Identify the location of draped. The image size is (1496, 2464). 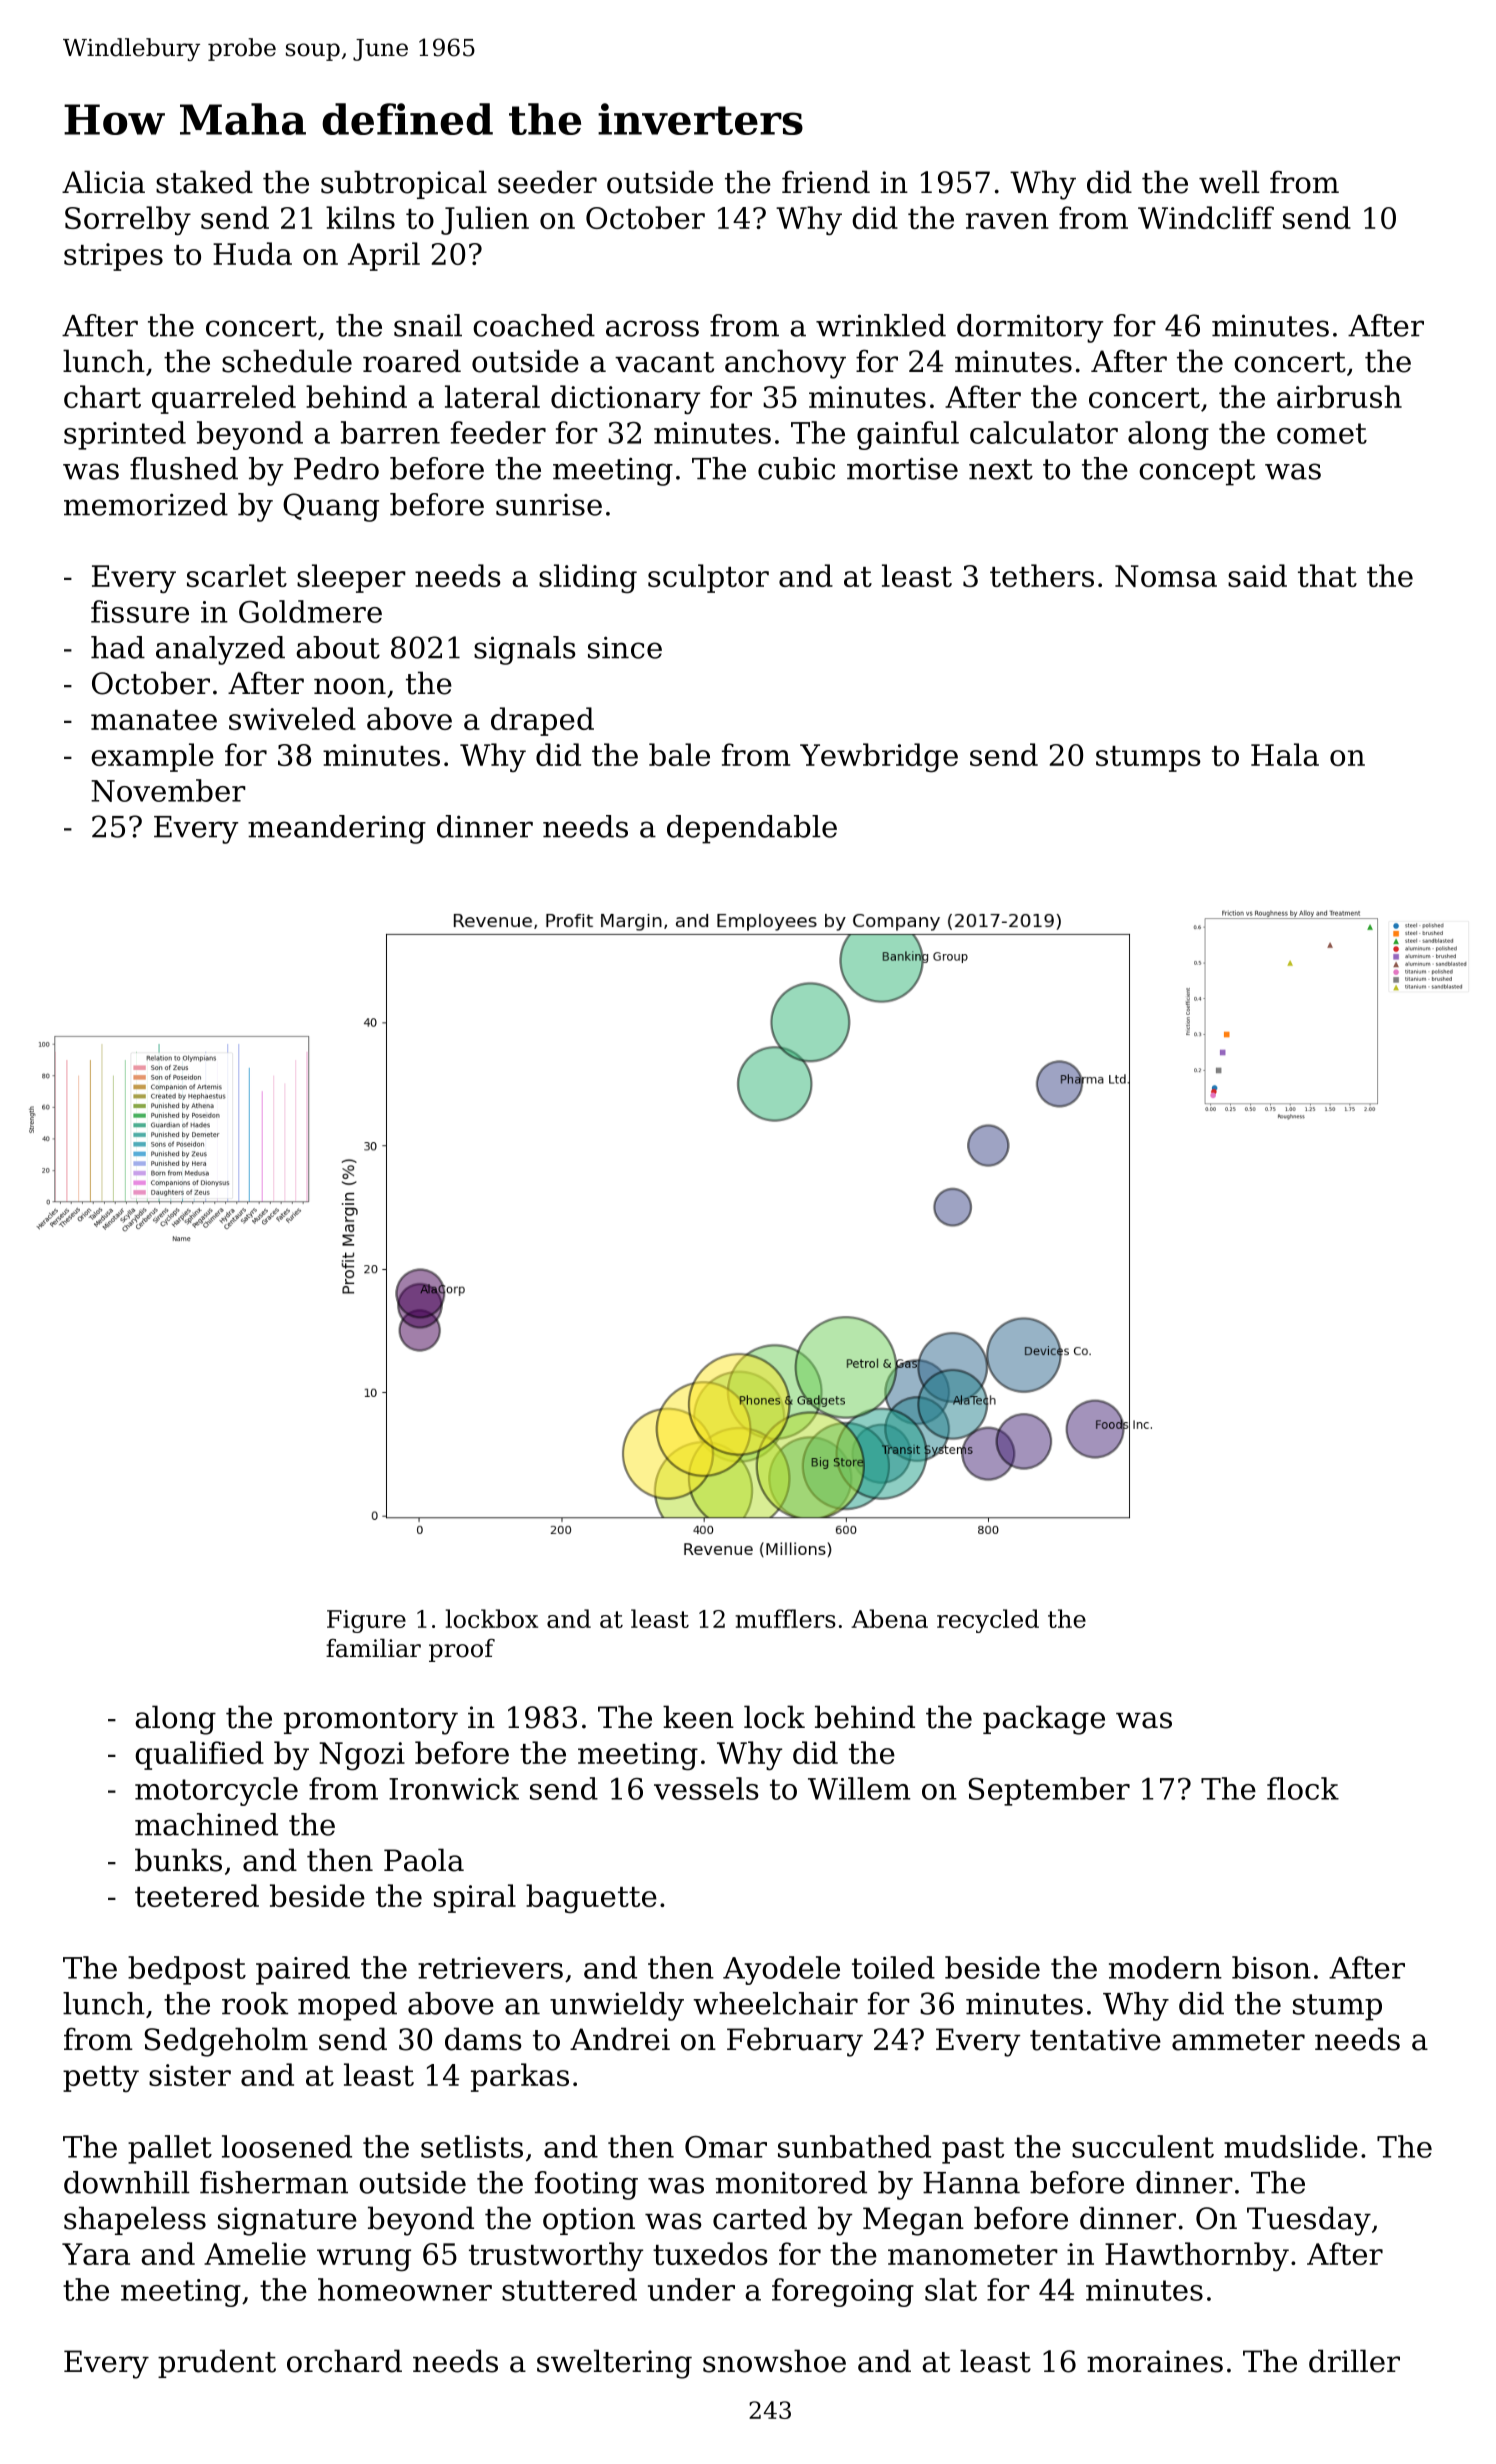
(542, 721).
